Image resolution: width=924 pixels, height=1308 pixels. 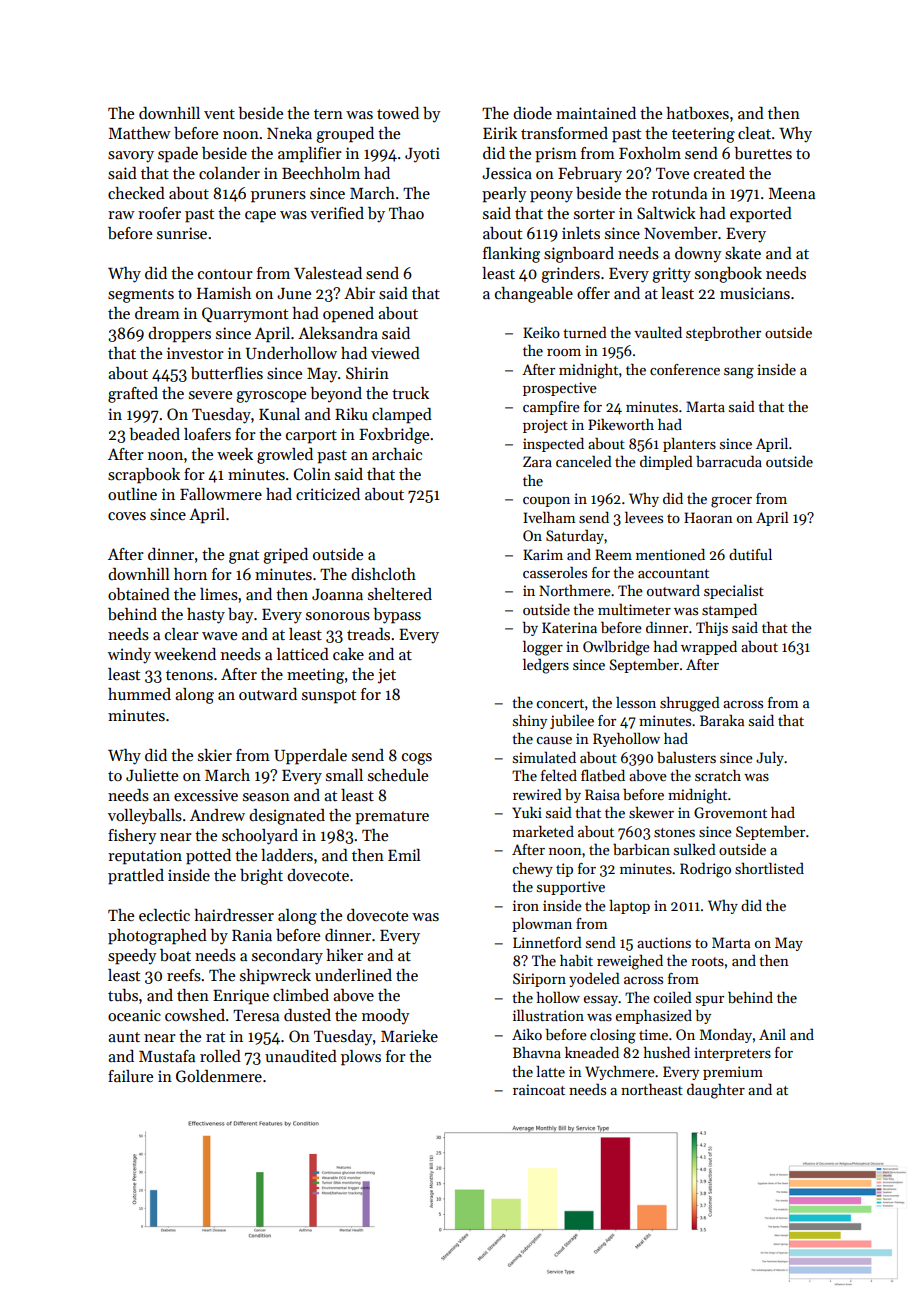 What do you see at coordinates (763, 153) in the image?
I see `burettes` at bounding box center [763, 153].
